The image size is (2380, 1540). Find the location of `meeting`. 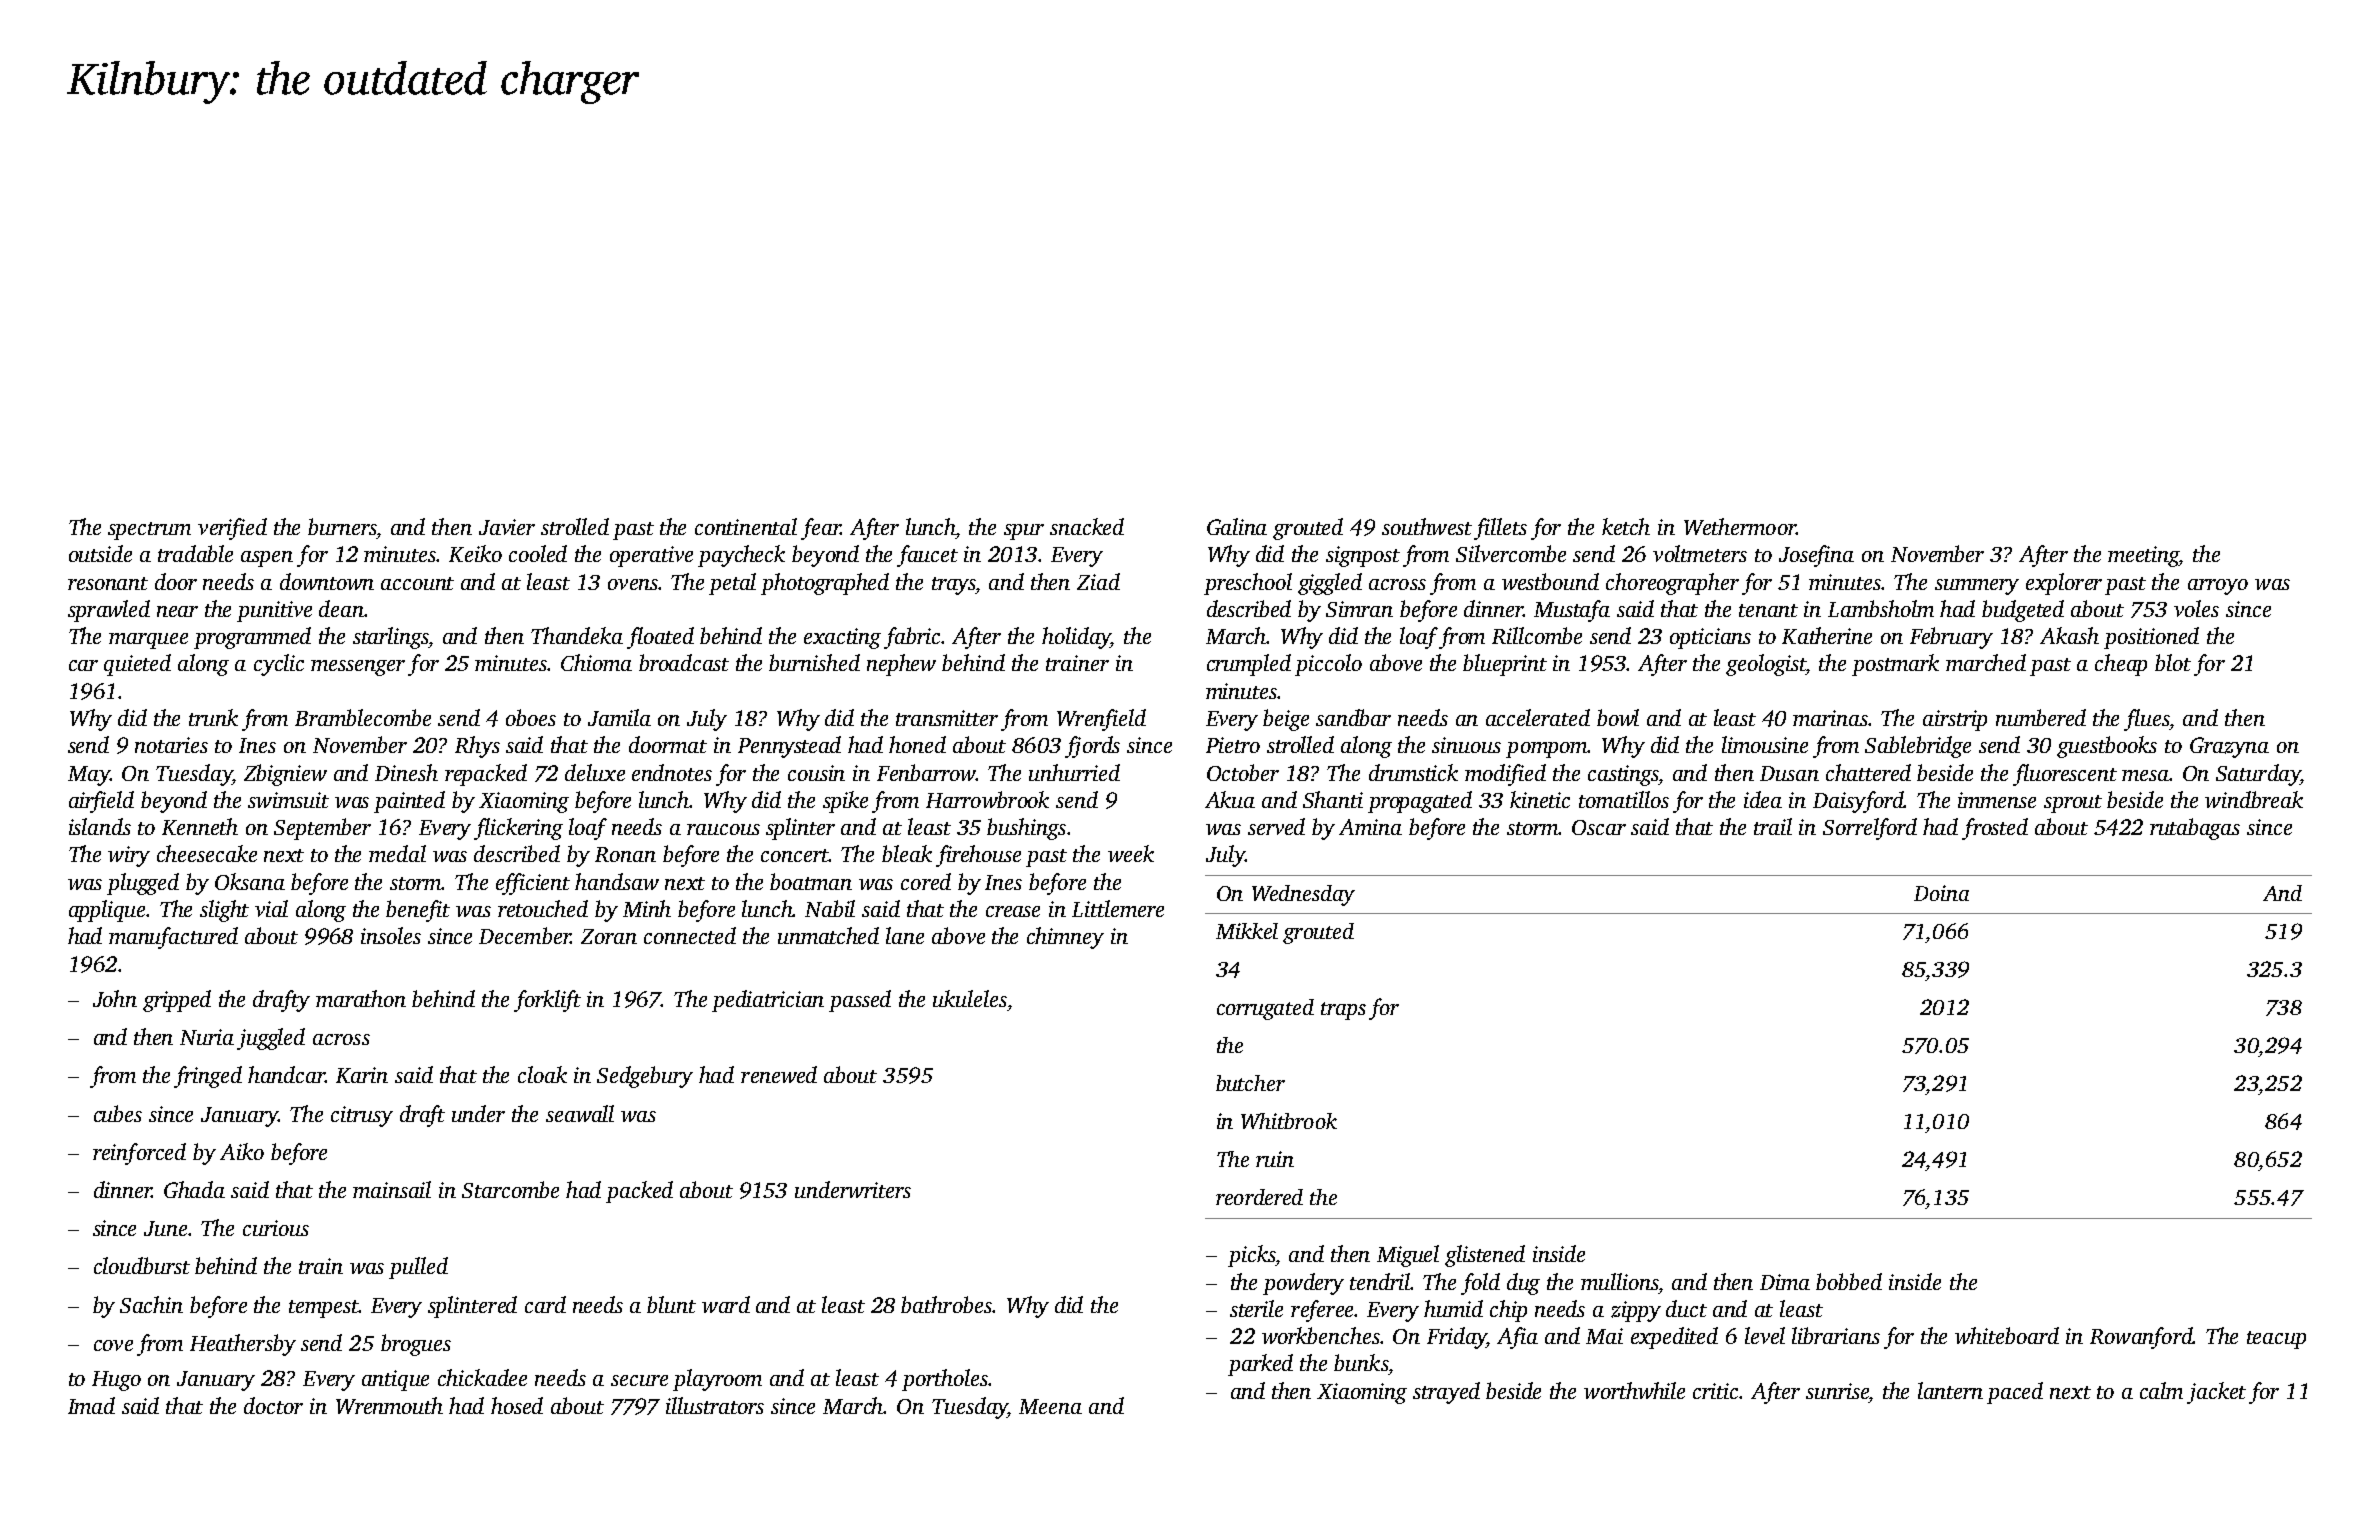

meeting is located at coordinates (2144, 556).
